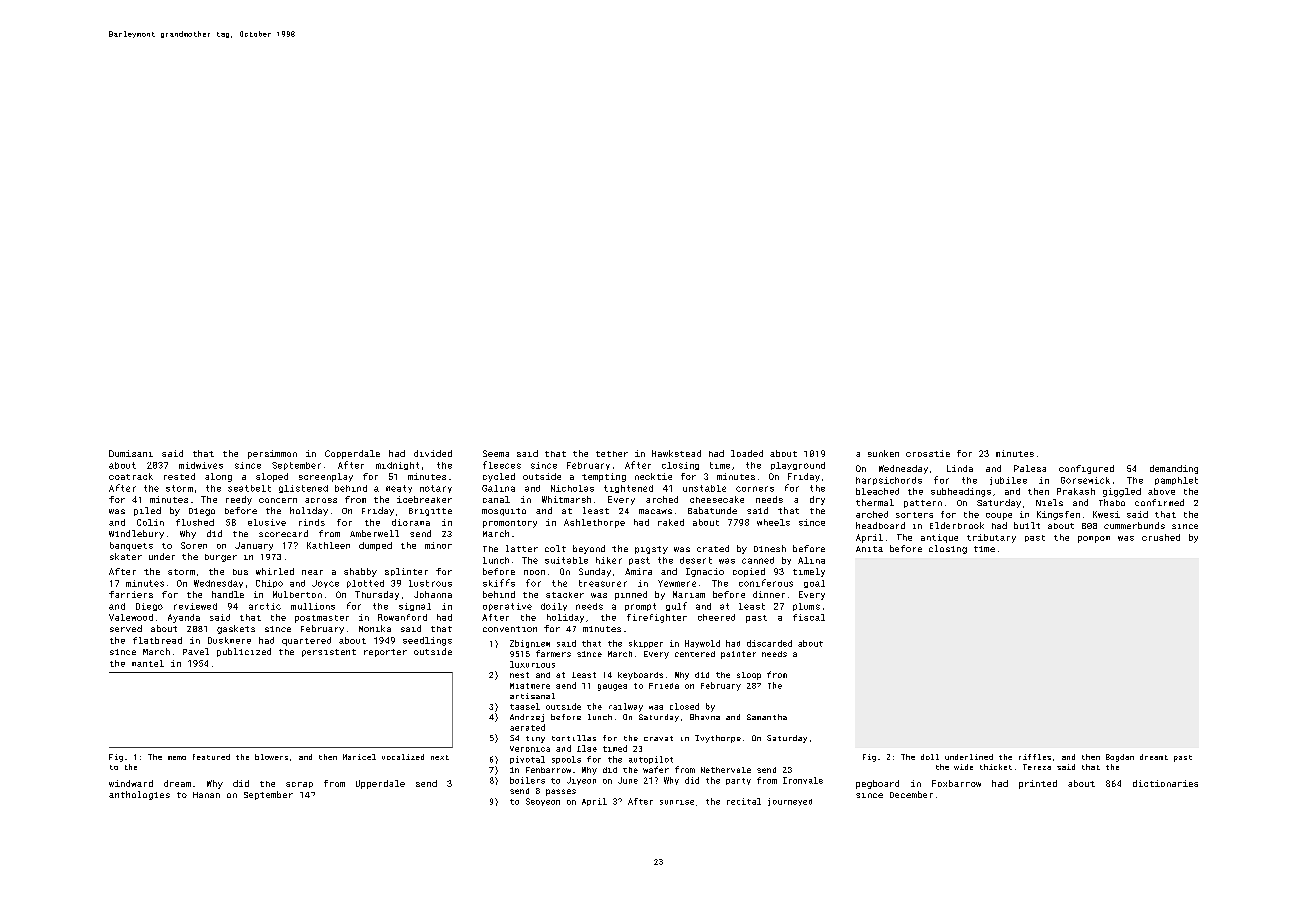 This screenshot has height=924, width=1308. I want to click on Soren, so click(194, 545).
